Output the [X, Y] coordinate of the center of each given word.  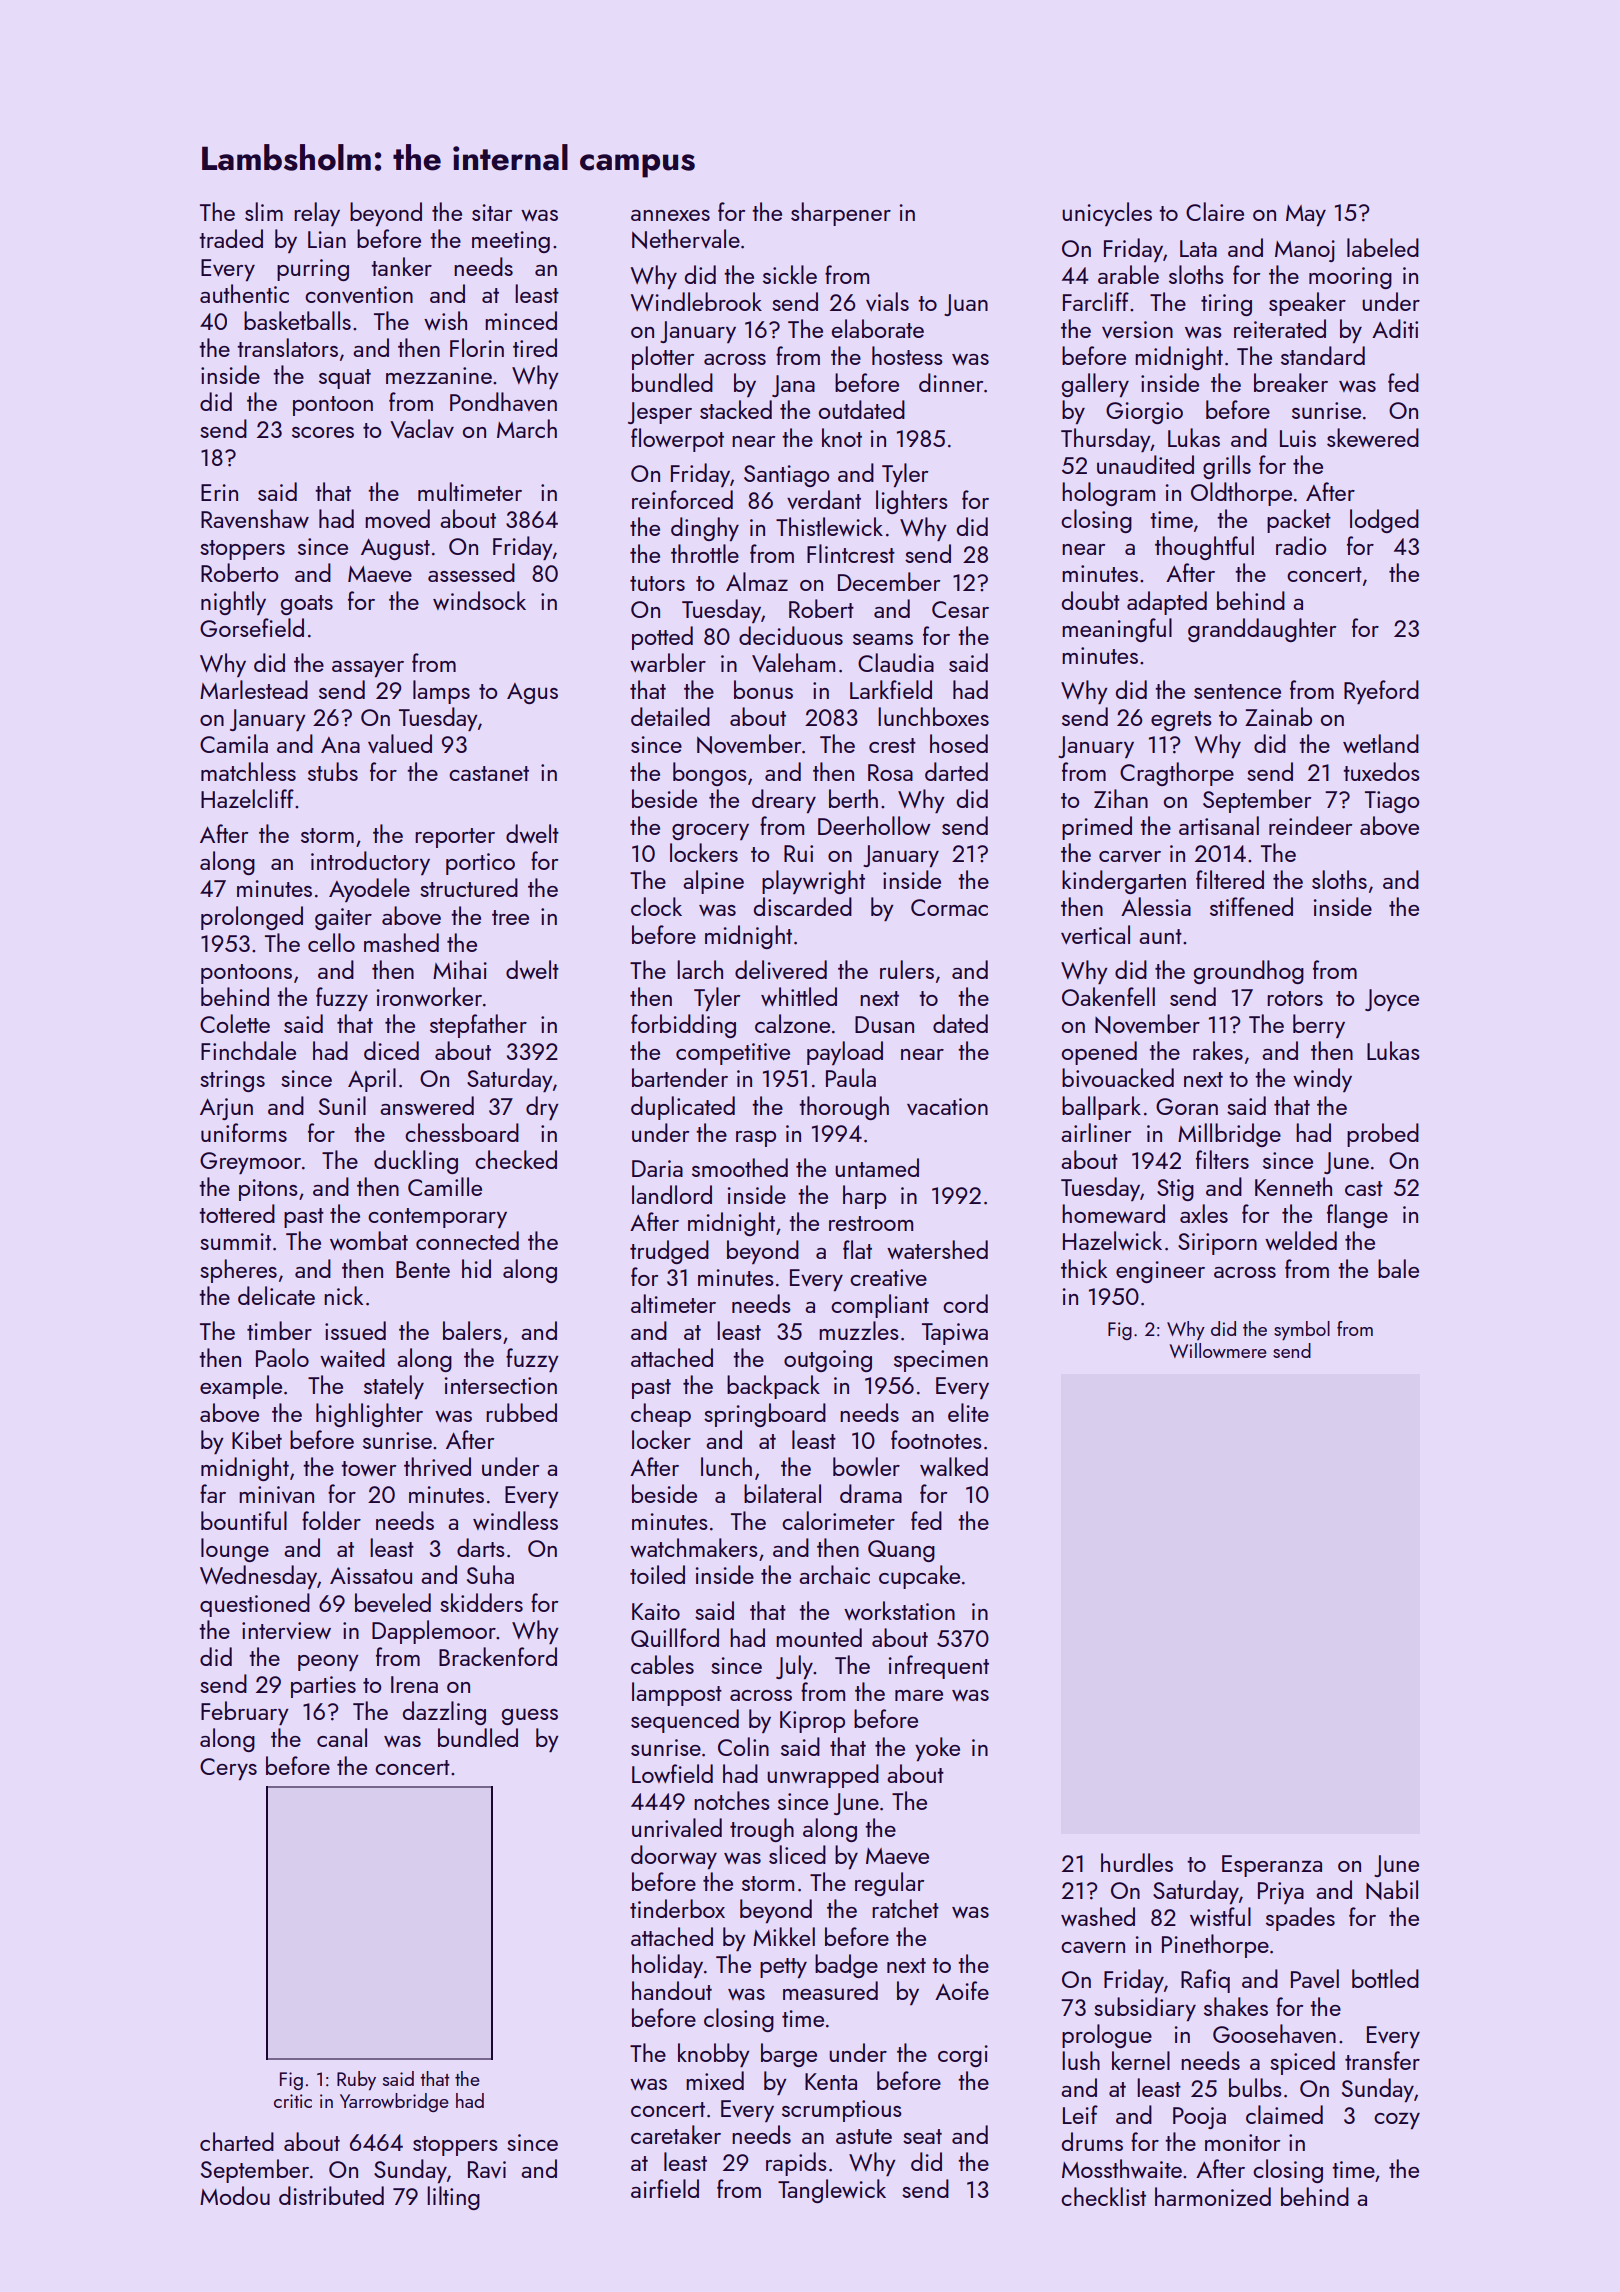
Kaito [656, 1611]
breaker [1291, 382]
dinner [951, 382]
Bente [423, 1269]
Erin [219, 492]
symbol [1302, 1330]
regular [889, 1884]
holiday [667, 1966]
